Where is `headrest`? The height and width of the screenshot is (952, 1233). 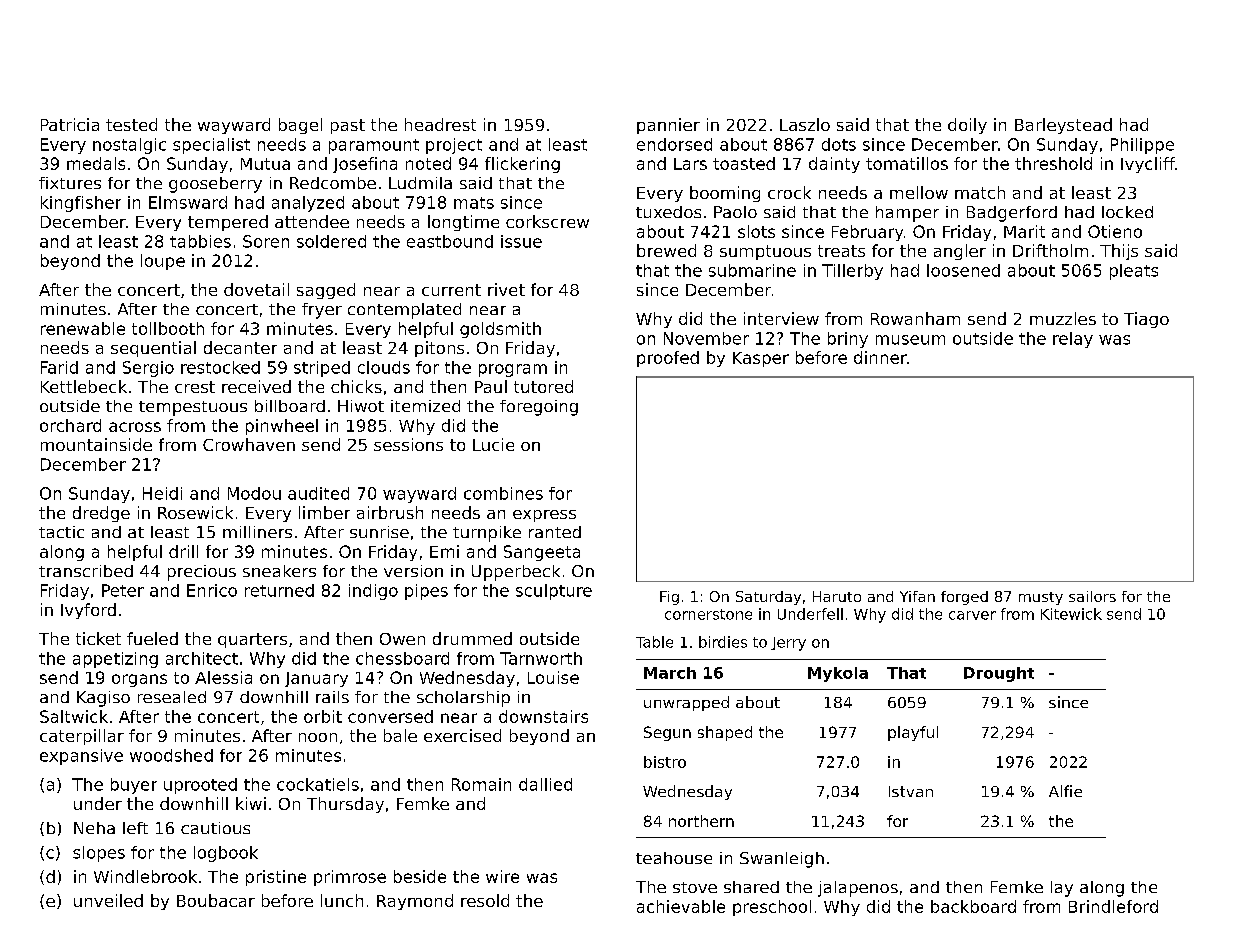
headrest is located at coordinates (440, 124).
